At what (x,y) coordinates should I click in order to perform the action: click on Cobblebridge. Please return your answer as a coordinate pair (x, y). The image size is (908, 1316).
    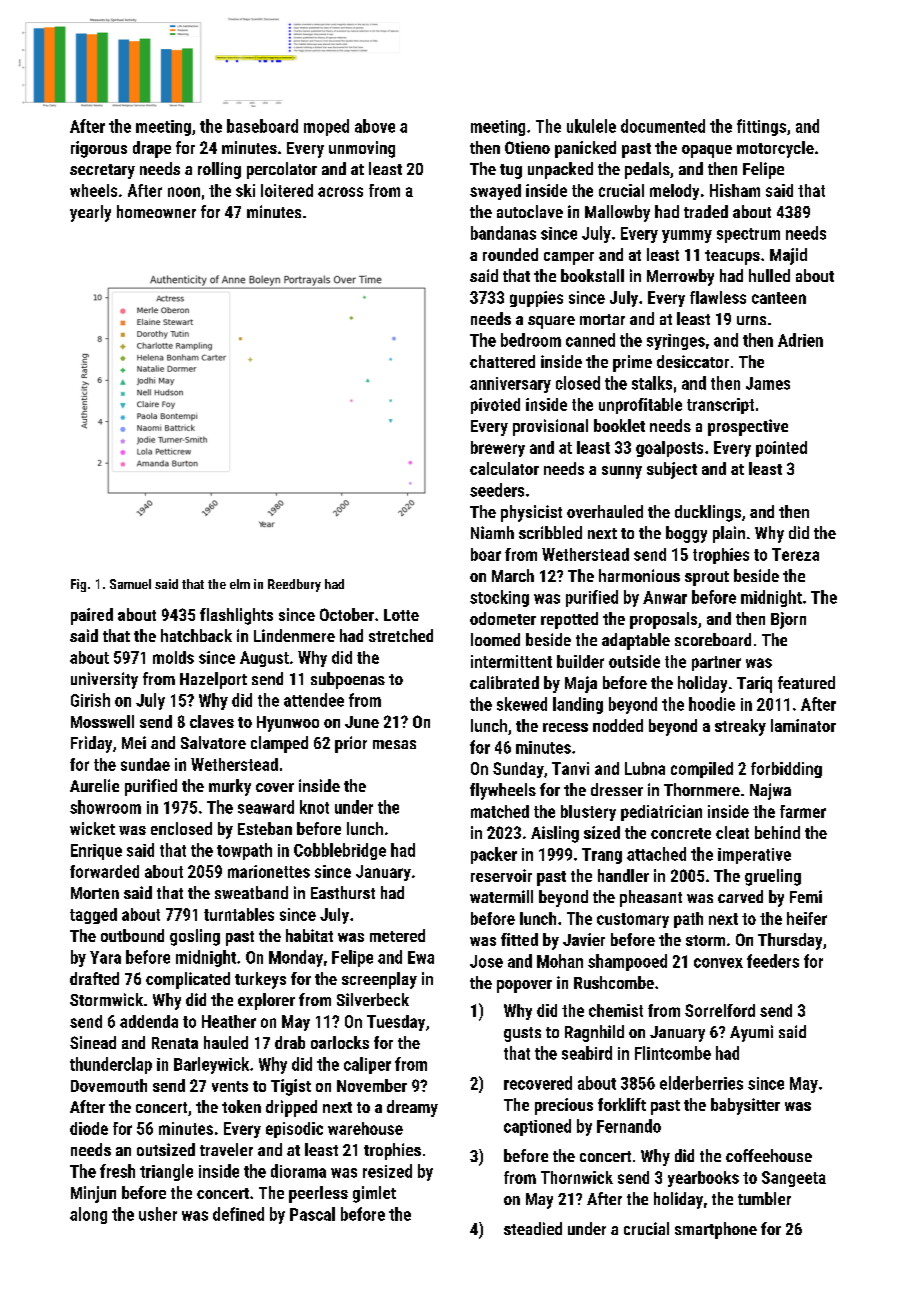
    Looking at the image, I should click on (340, 851).
